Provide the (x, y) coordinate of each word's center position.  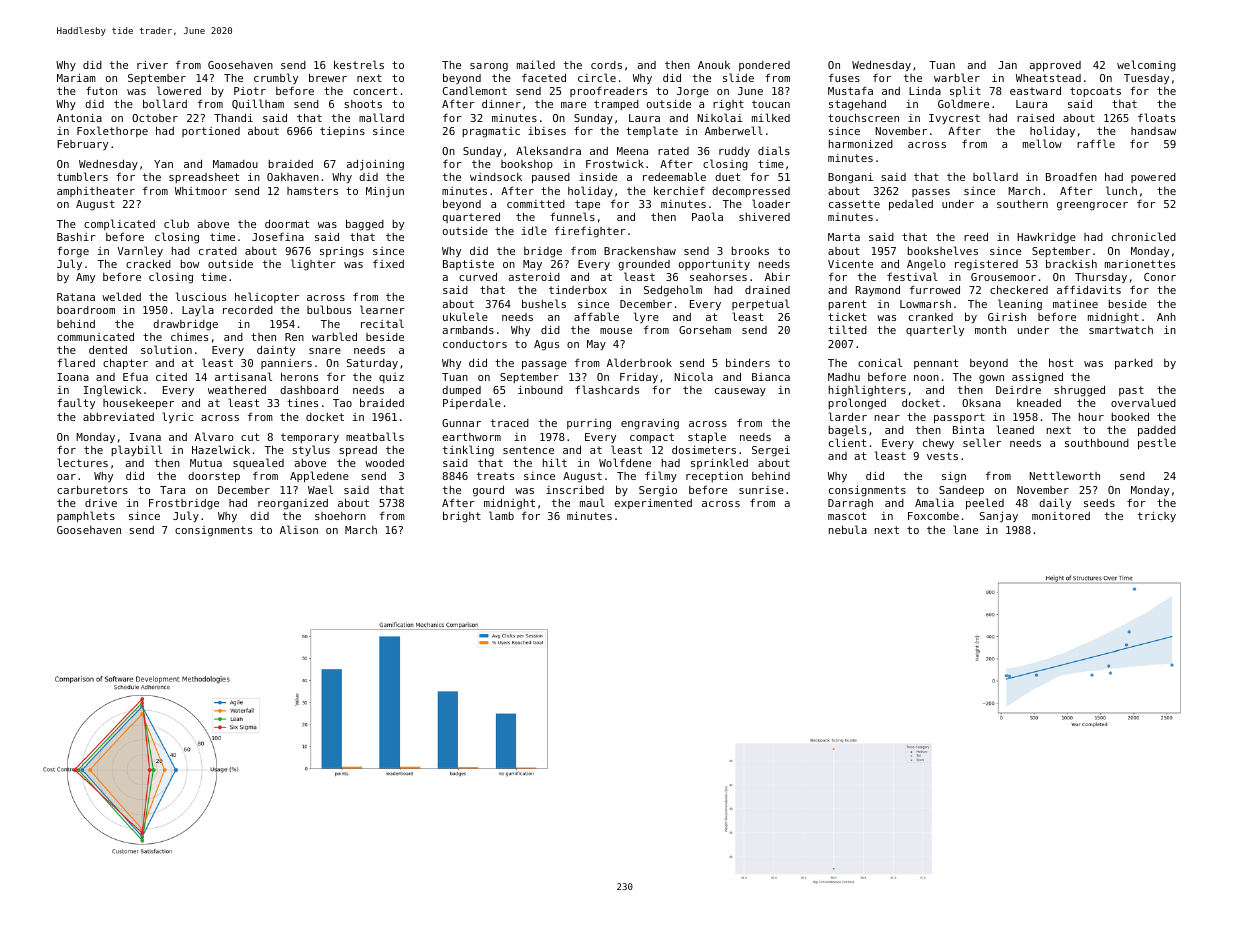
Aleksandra (548, 150)
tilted (847, 329)
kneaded (1039, 403)
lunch (1121, 190)
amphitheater (96, 191)
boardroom (86, 310)
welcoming (1146, 66)
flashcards (607, 389)
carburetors (92, 489)
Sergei (771, 451)
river (152, 65)
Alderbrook (639, 362)
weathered (237, 389)
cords (606, 65)
